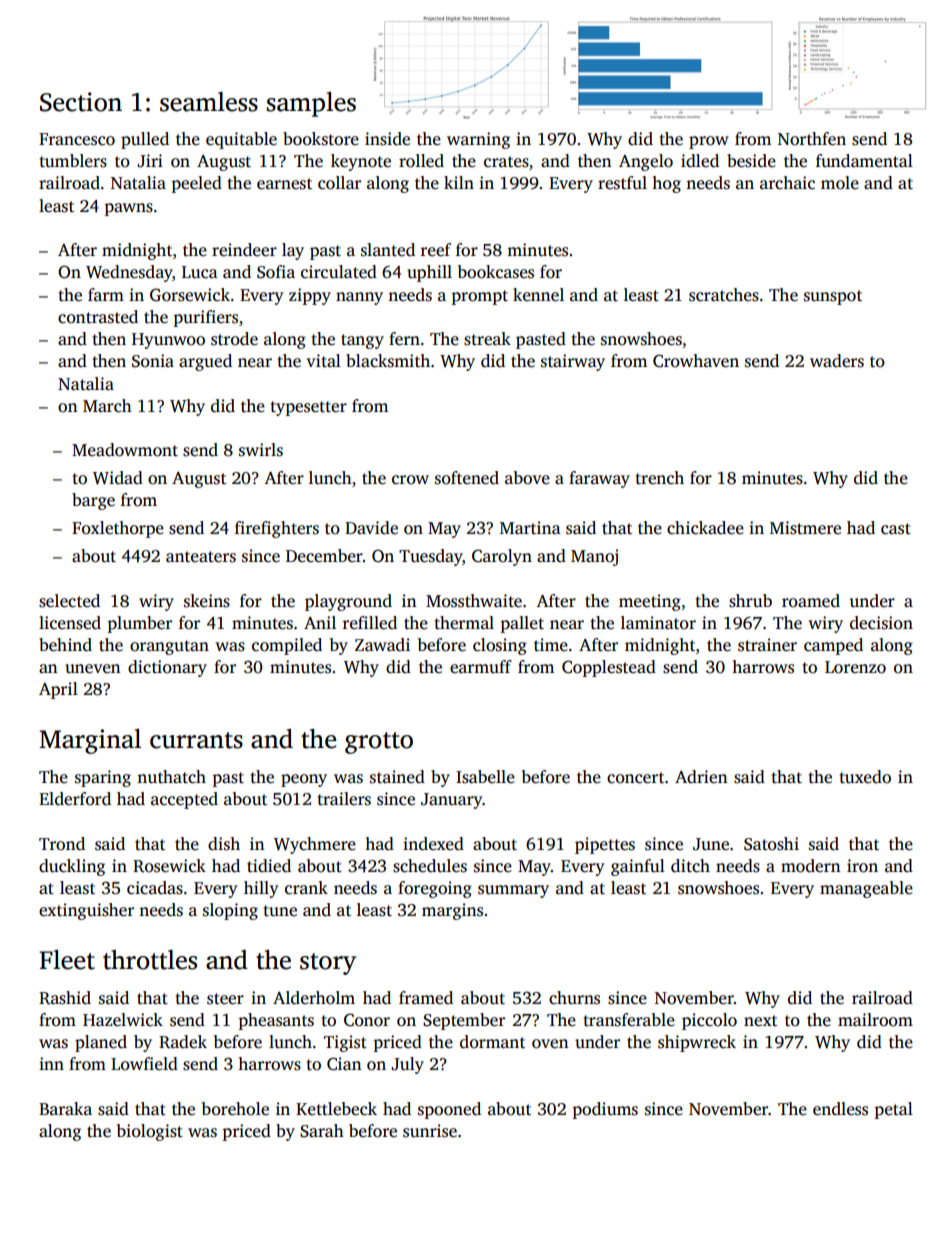 This screenshot has height=1233, width=952. Describe the element at coordinates (311, 104) in the screenshot. I see `samples` at that location.
